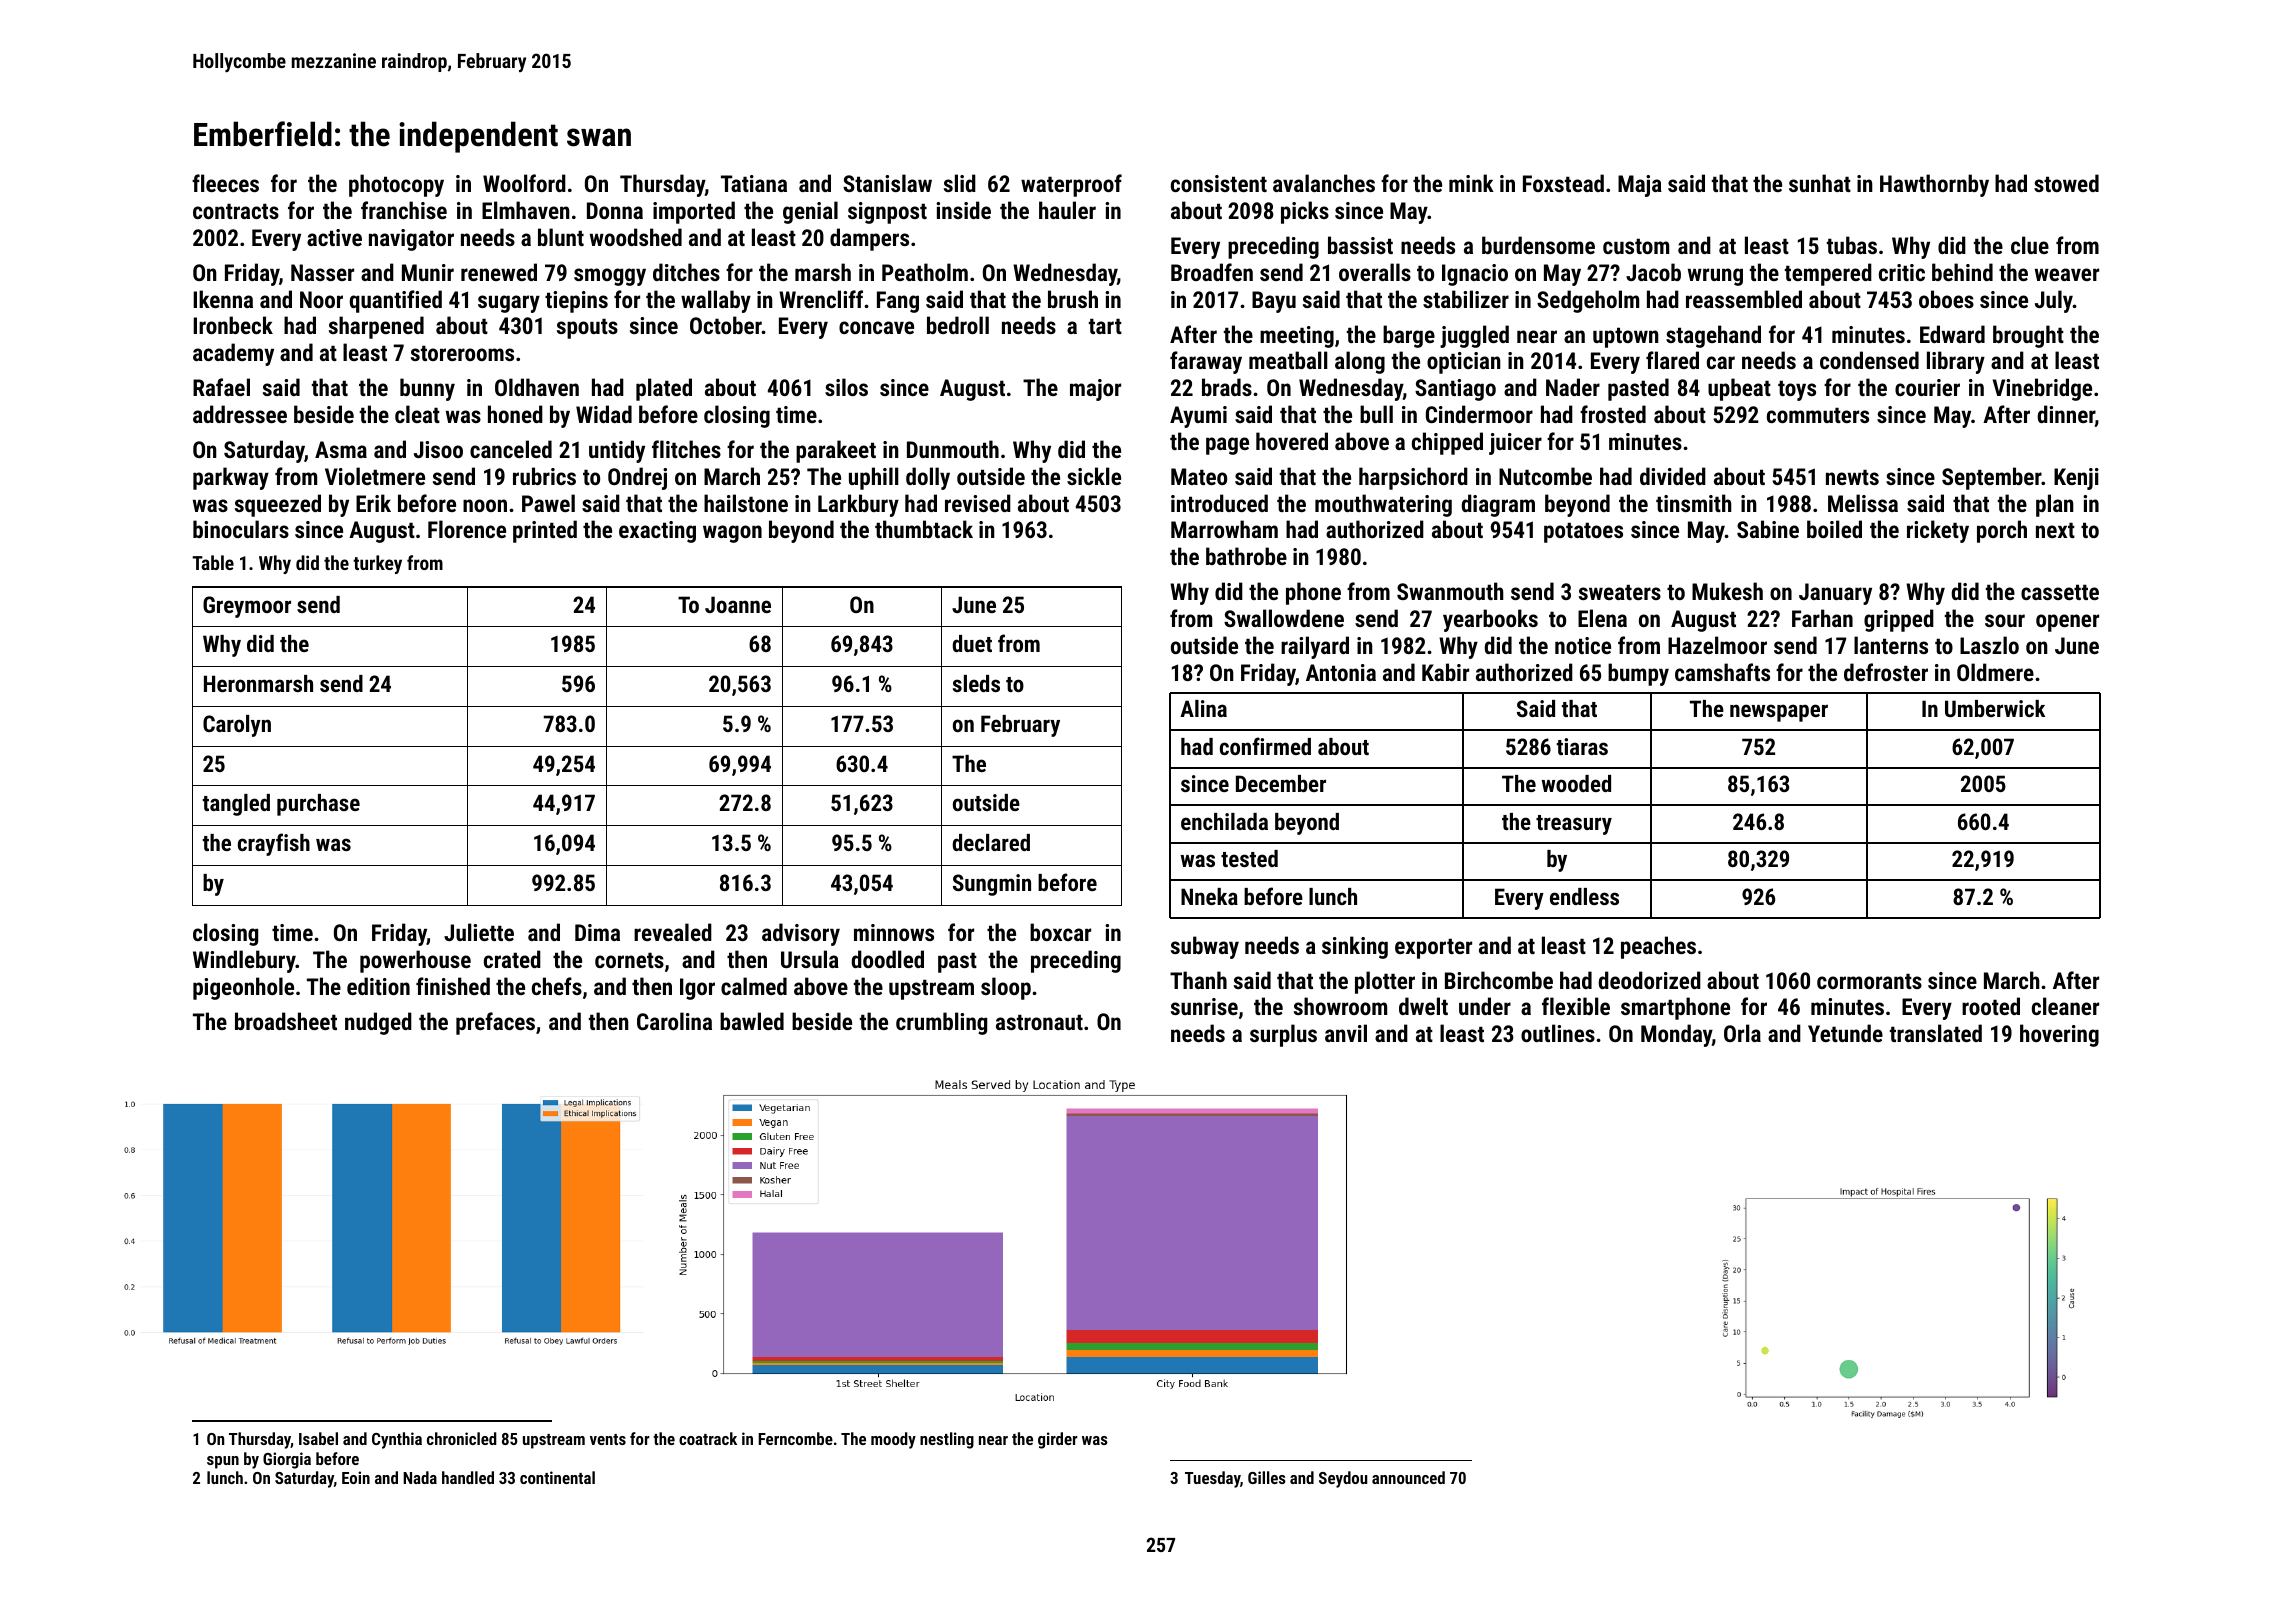 This screenshot has height=1620, width=2292. I want to click on Juliette, so click(479, 932).
